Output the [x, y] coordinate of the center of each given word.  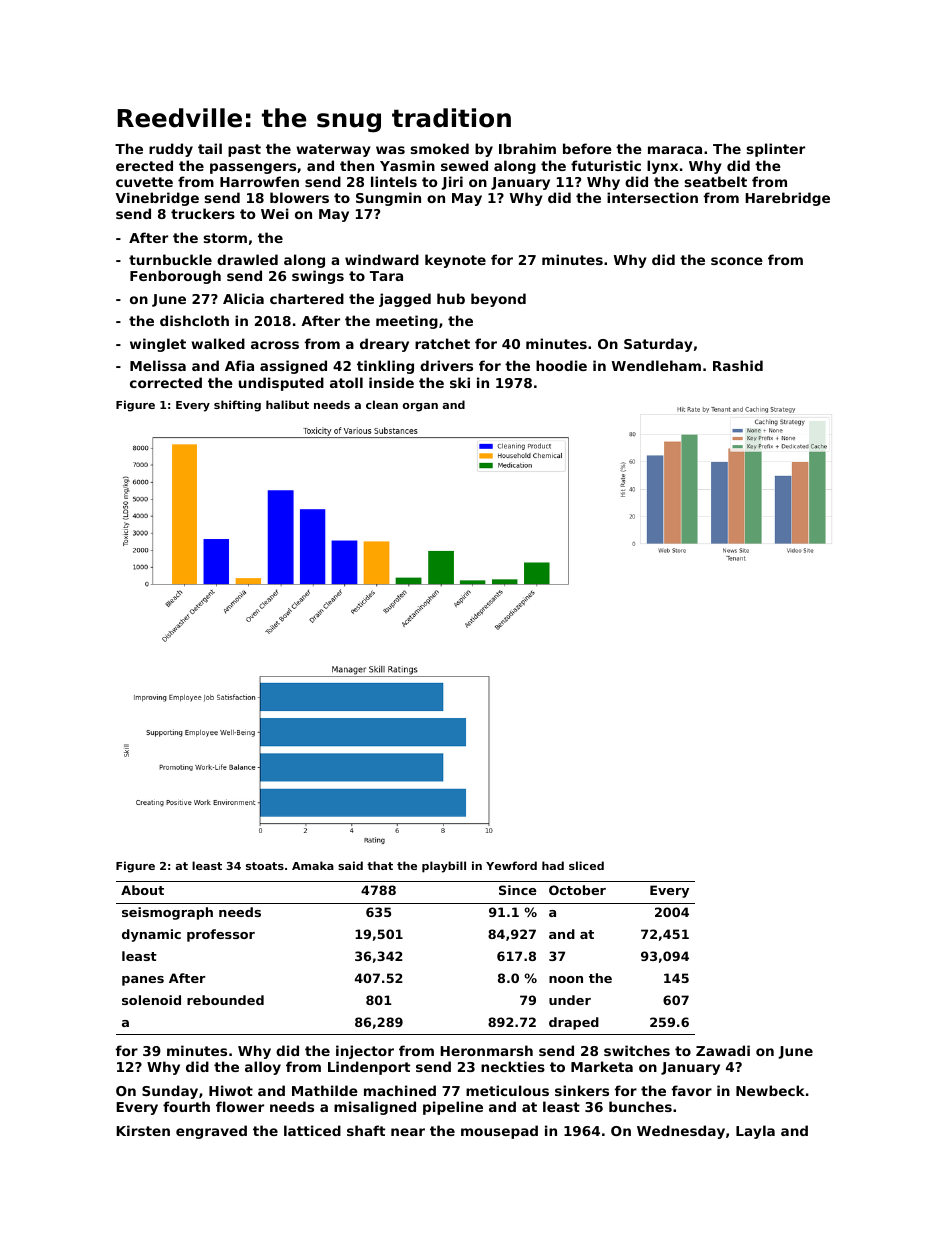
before [587, 148]
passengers [253, 168]
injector [365, 1052]
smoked [440, 148]
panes [143, 981]
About [142, 890]
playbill [444, 867]
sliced [586, 865]
